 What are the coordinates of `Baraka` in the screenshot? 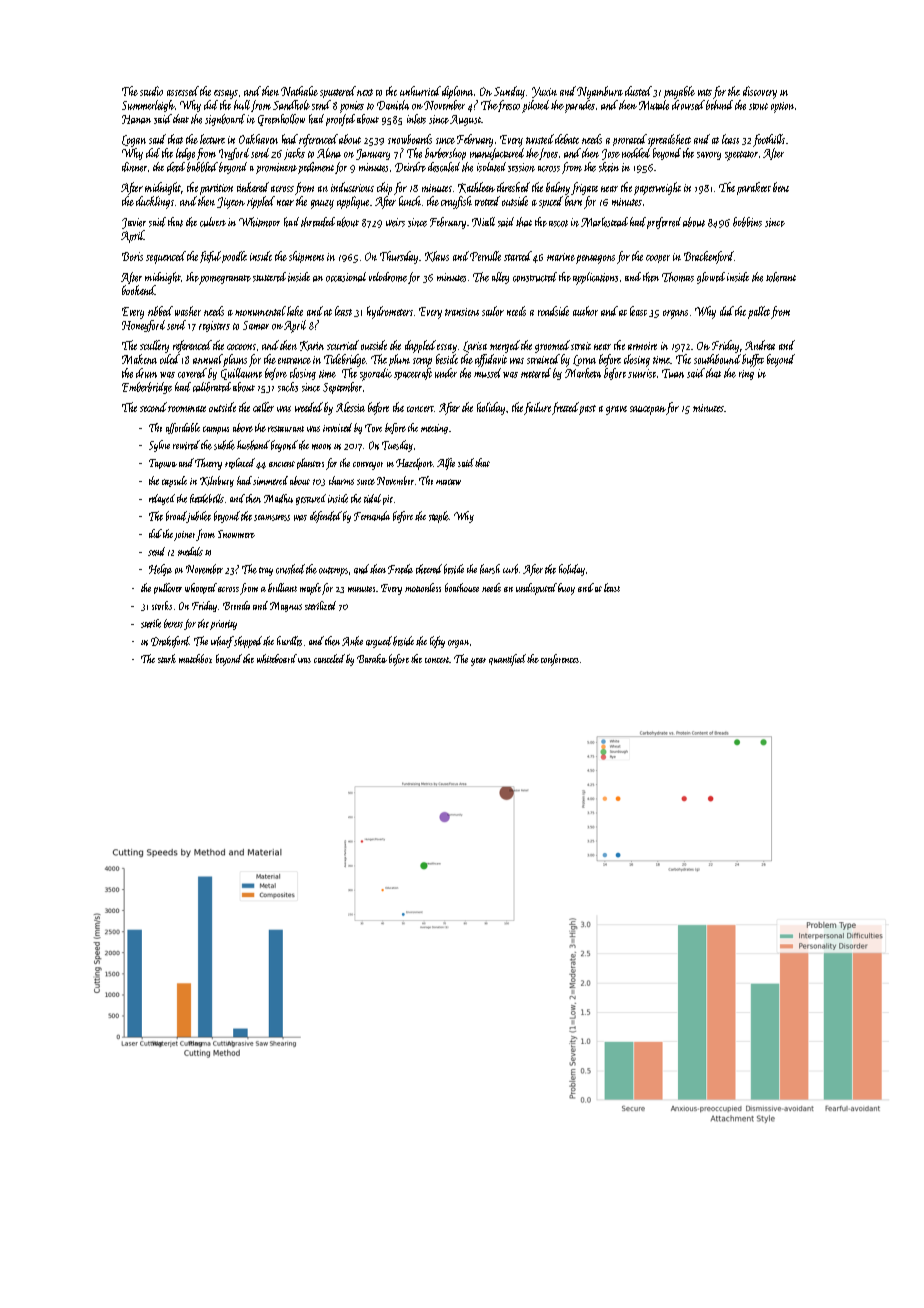 It's located at (372, 658).
